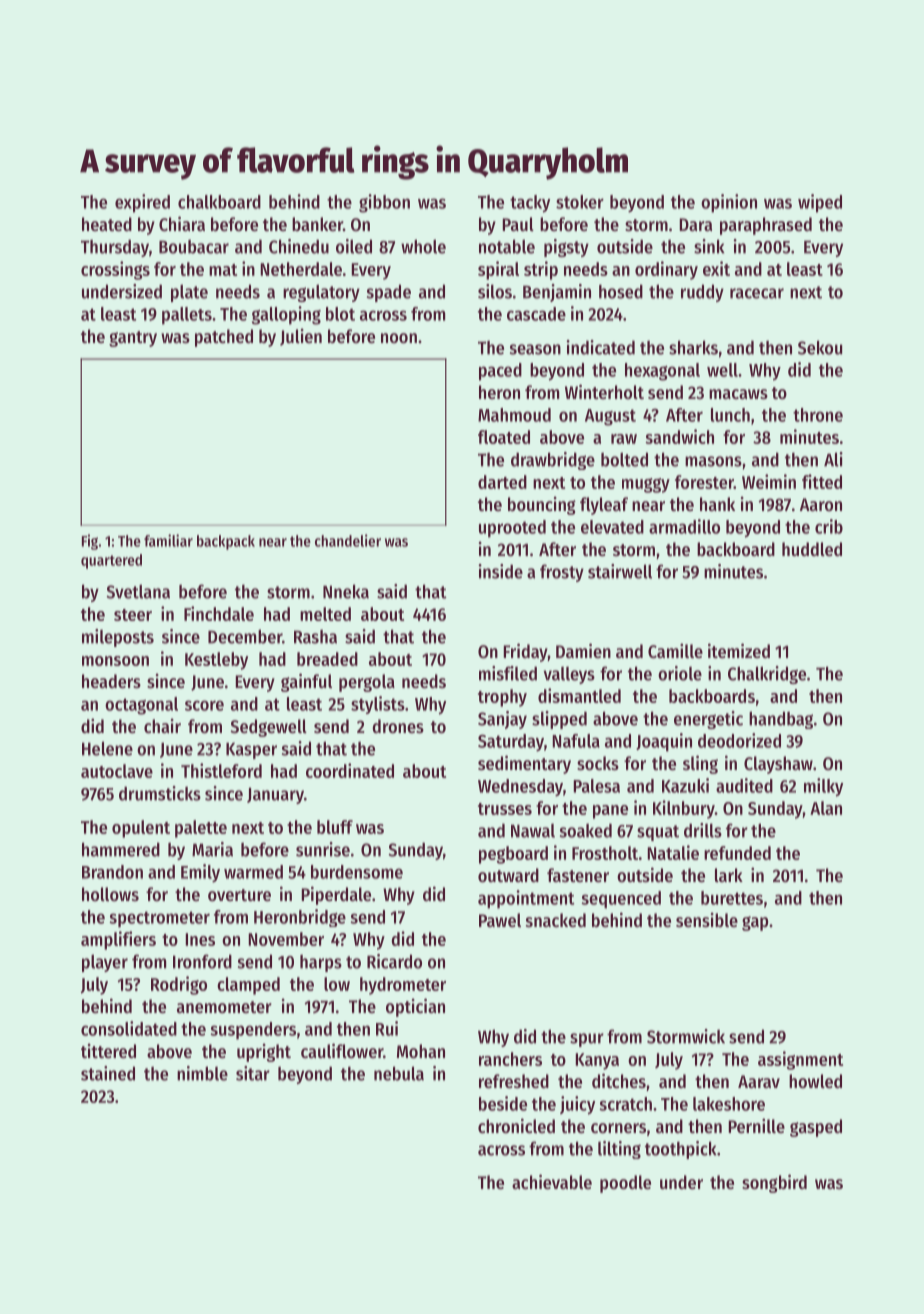 The width and height of the screenshot is (924, 1314). I want to click on gibbon, so click(384, 203).
